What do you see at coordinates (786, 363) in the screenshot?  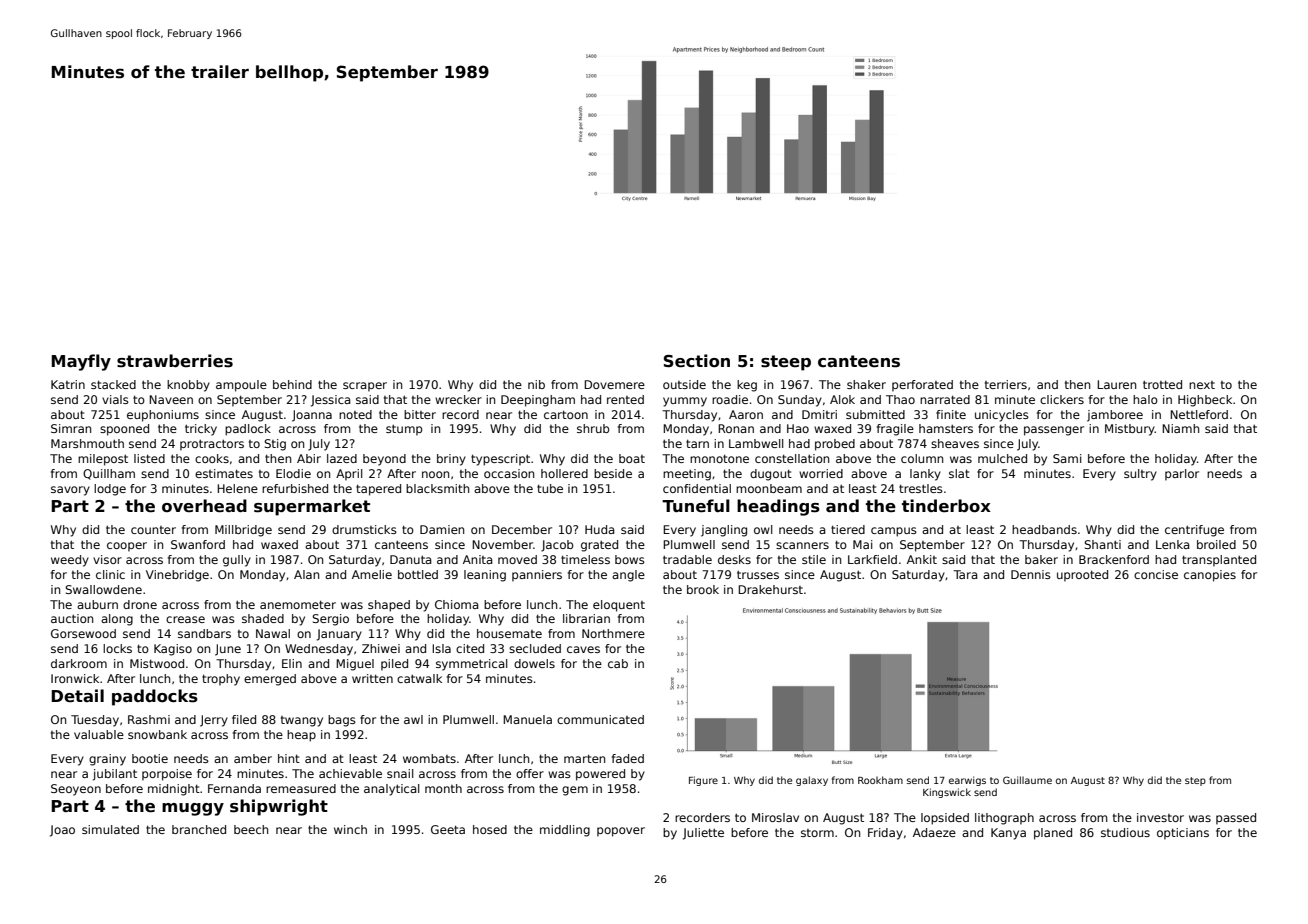 I see `steep` at bounding box center [786, 363].
